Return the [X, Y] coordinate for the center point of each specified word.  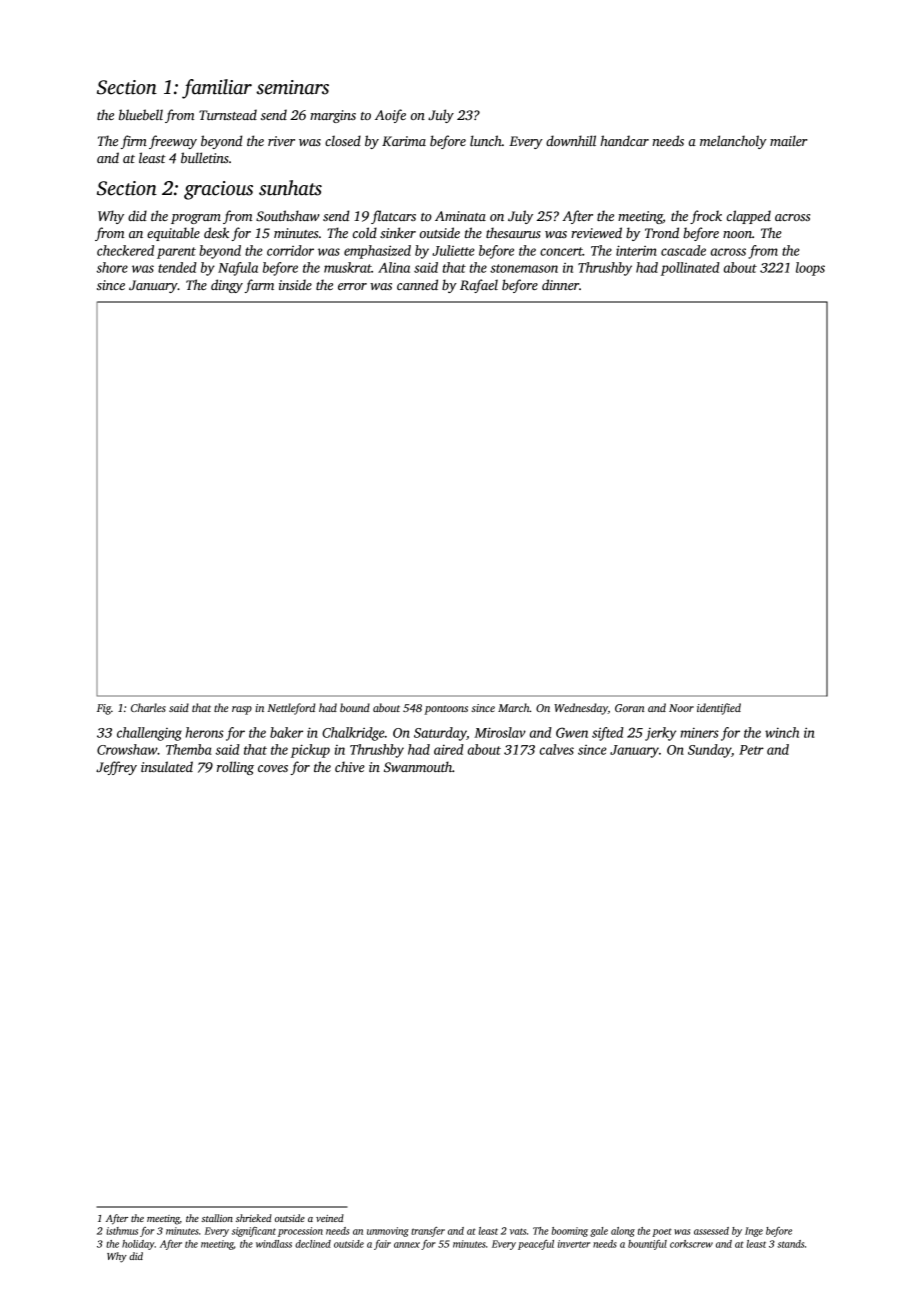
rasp [242, 710]
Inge [754, 1232]
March [514, 707]
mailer [789, 140]
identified [719, 709]
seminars [292, 87]
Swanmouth [418, 766]
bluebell [141, 114]
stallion [217, 1218]
